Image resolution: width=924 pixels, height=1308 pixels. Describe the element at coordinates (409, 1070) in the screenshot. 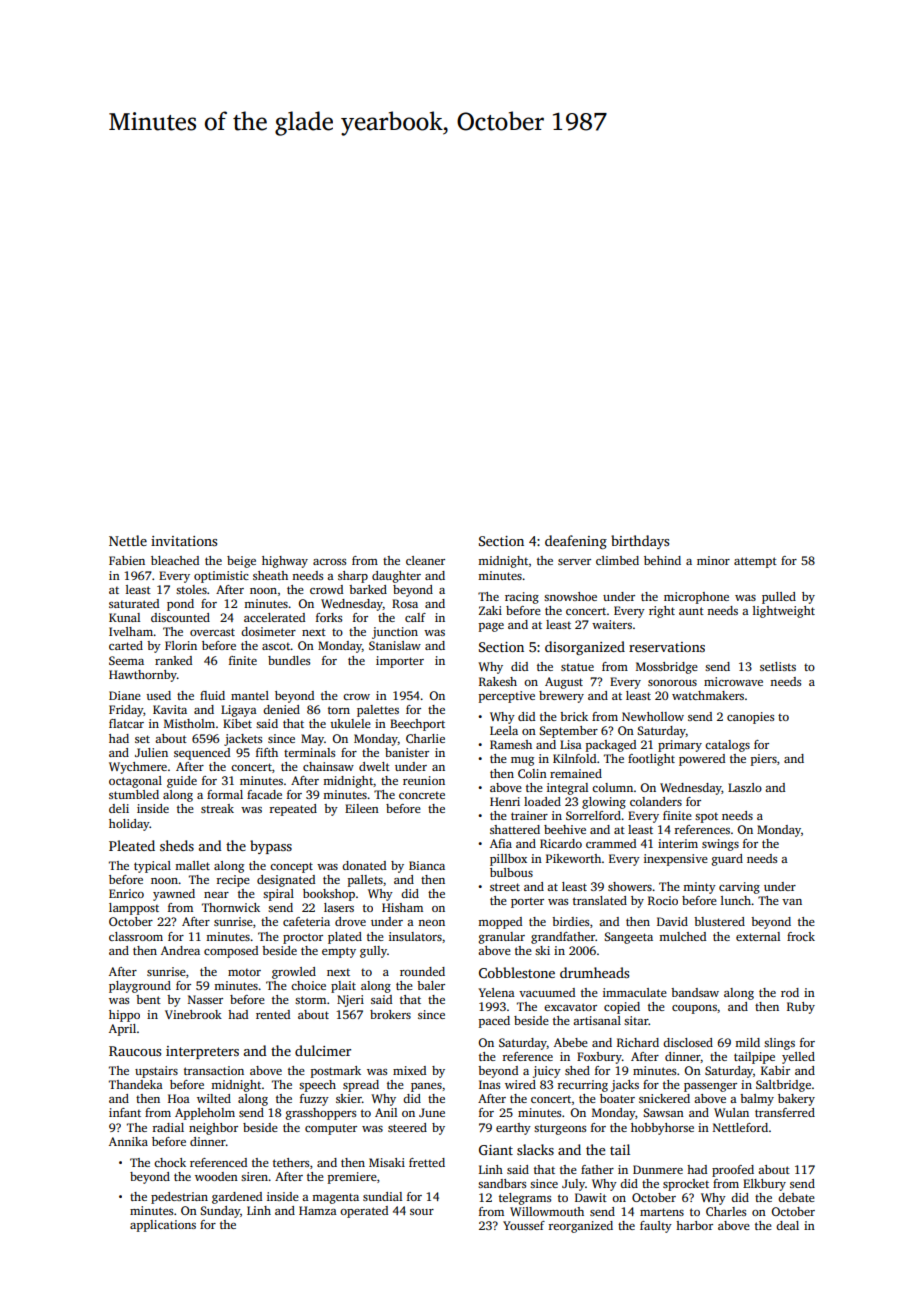

I see `mixed` at that location.
